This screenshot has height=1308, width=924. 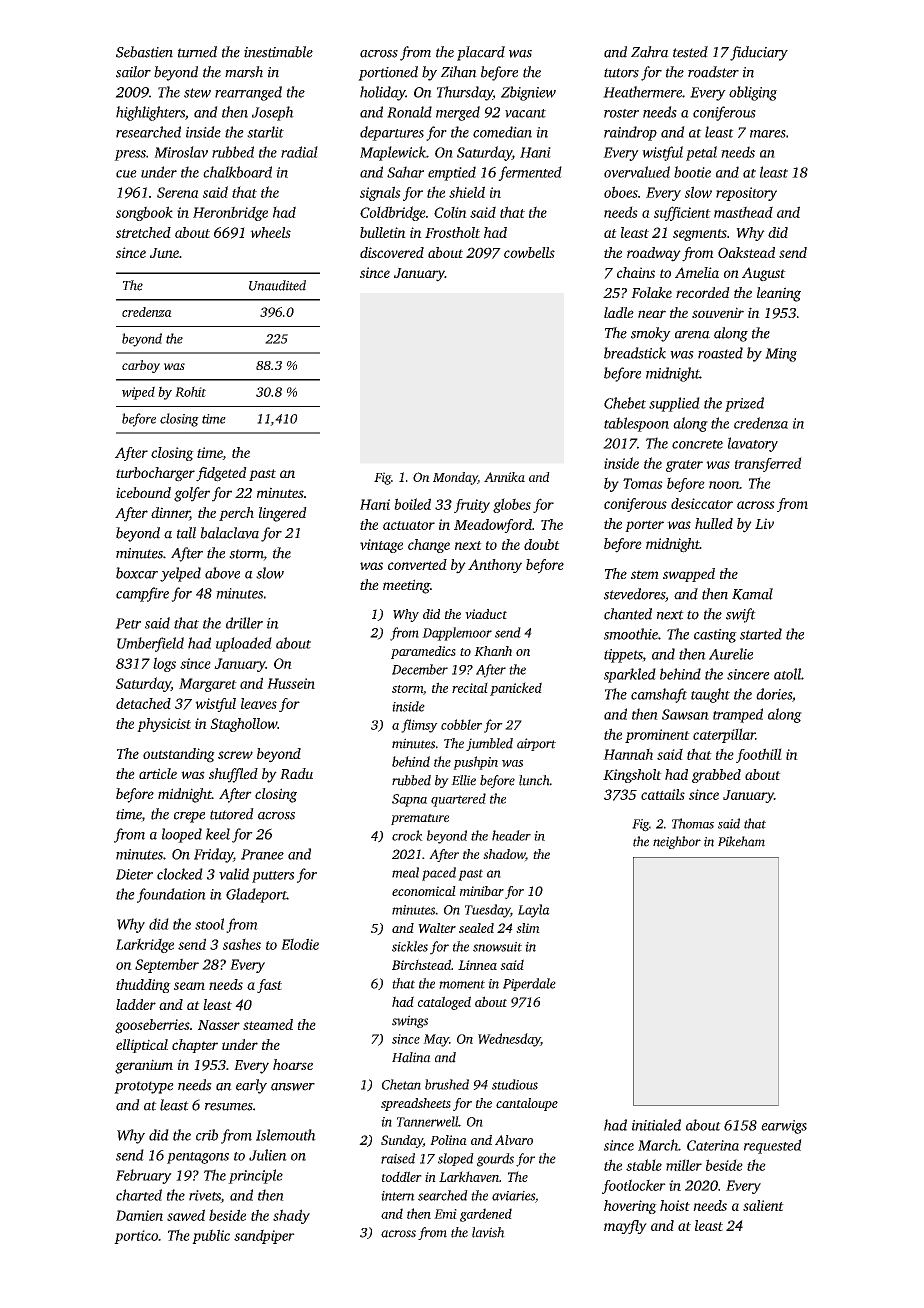 I want to click on Heathermere, so click(x=642, y=92).
